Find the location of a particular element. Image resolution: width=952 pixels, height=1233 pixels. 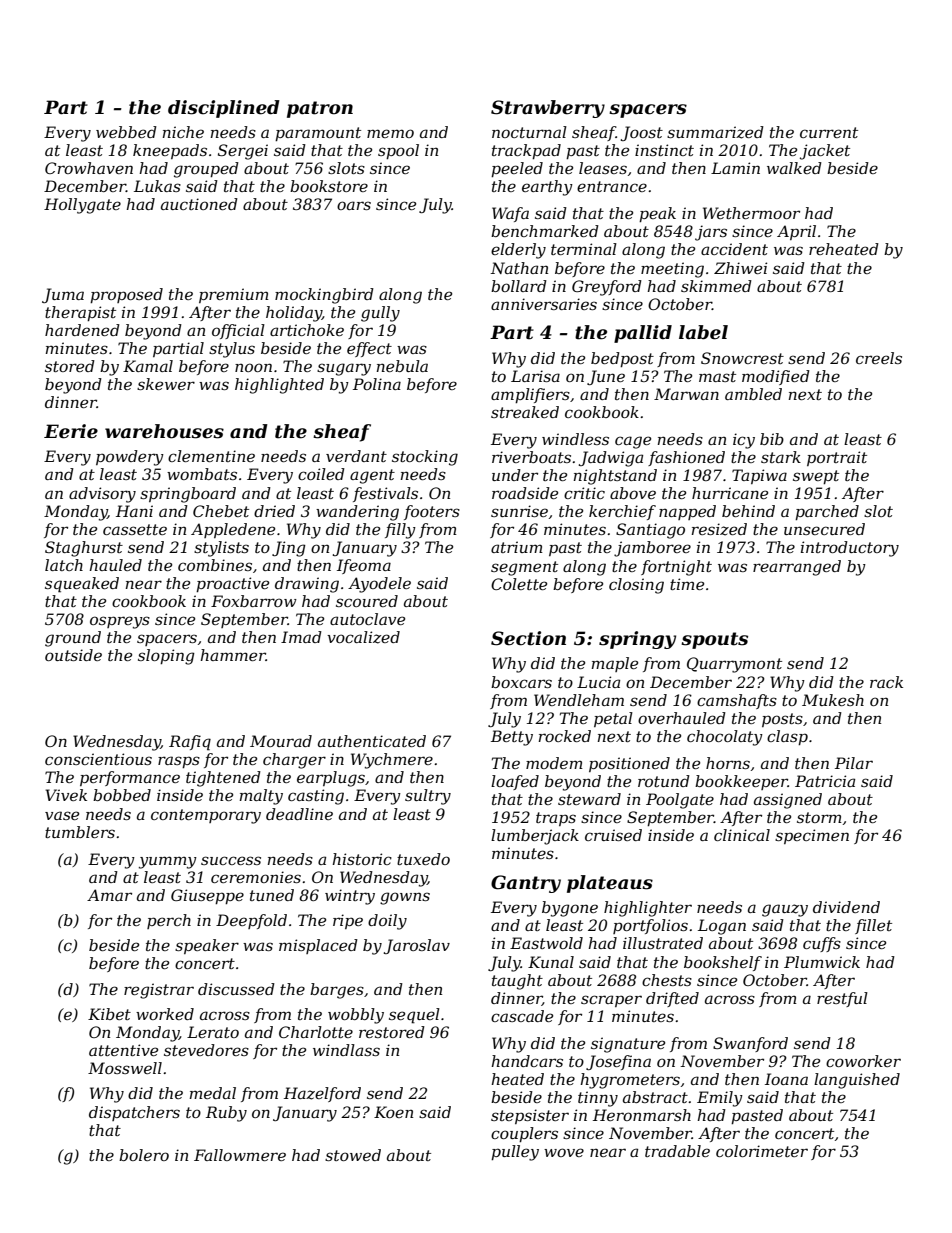

ospreys is located at coordinates (120, 622).
